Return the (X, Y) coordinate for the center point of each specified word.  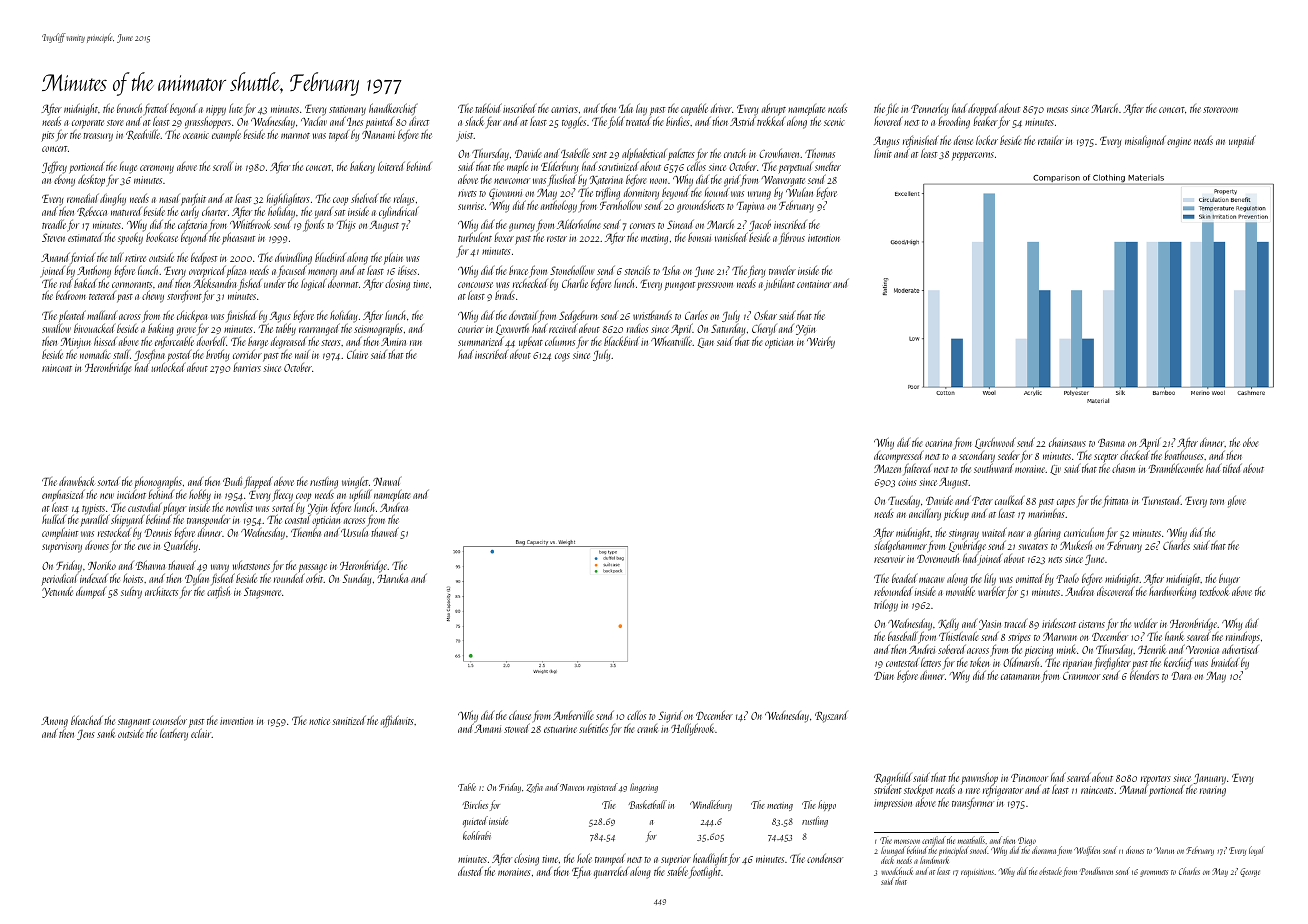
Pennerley (929, 110)
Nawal (387, 481)
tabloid (488, 108)
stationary (347, 110)
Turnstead (1161, 500)
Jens (86, 735)
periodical (59, 579)
